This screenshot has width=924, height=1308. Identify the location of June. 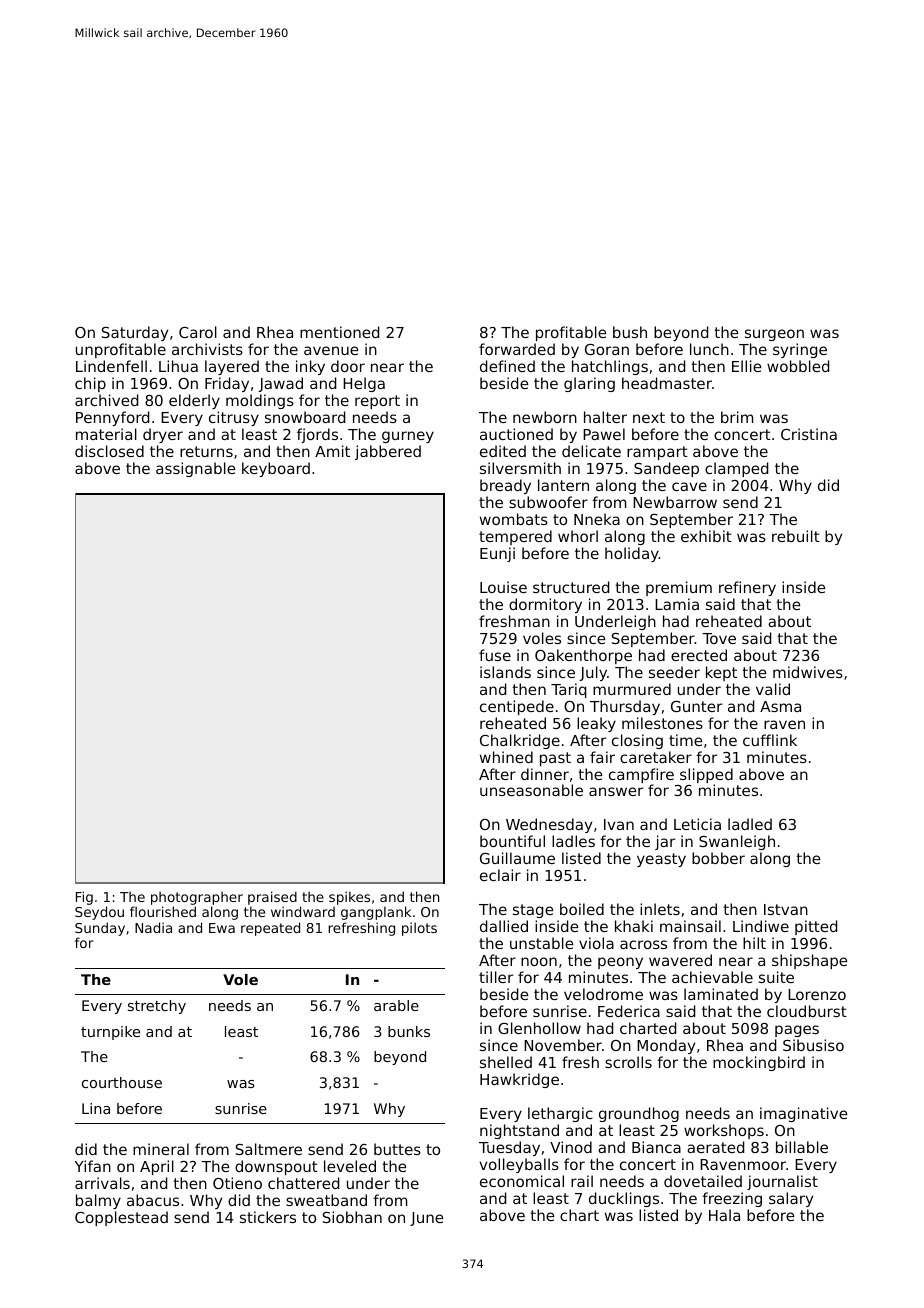
(426, 1219).
